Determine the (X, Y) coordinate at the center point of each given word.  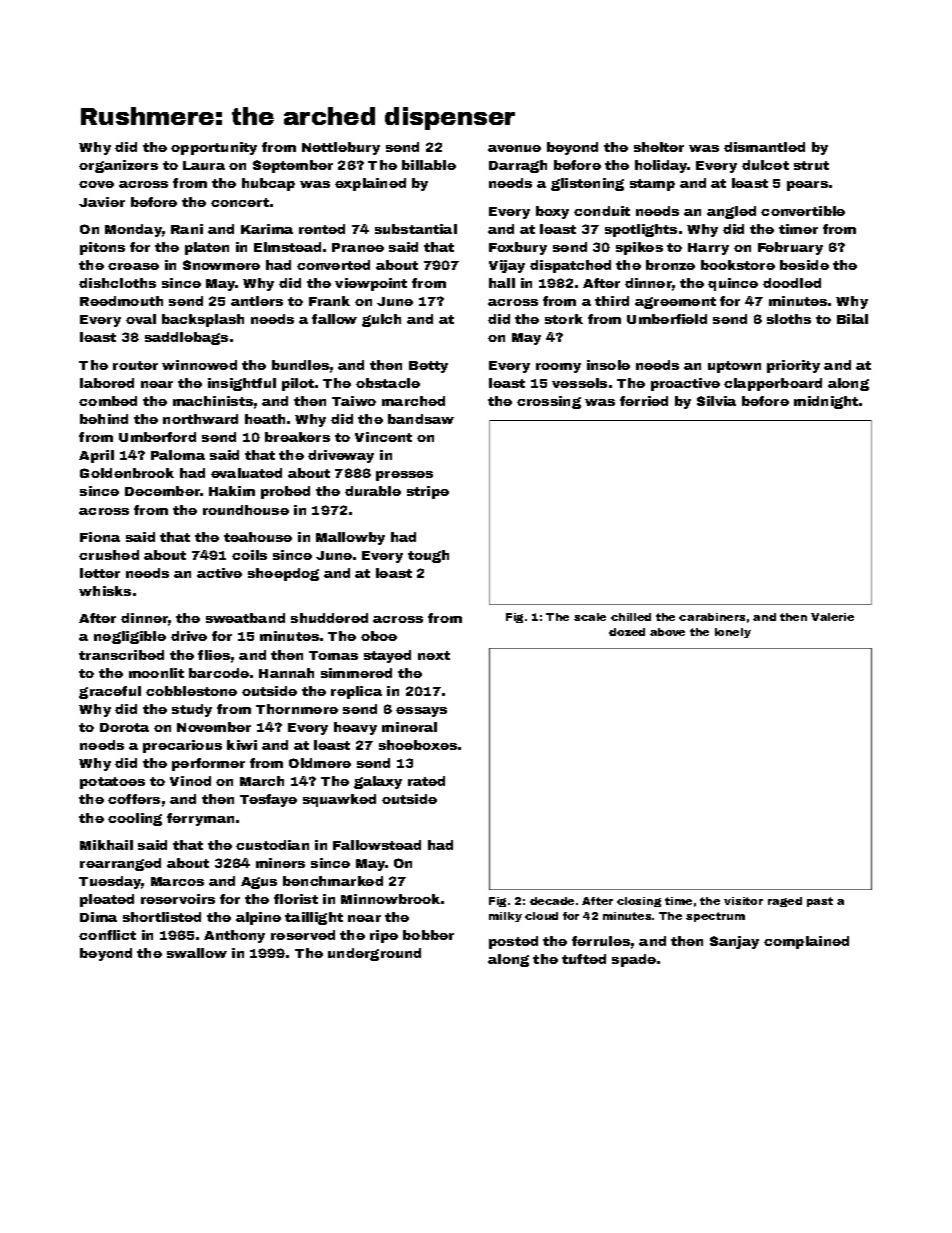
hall (502, 283)
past (820, 902)
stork (564, 319)
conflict (107, 935)
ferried (644, 401)
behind (104, 419)
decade (552, 901)
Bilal (852, 319)
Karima (267, 229)
